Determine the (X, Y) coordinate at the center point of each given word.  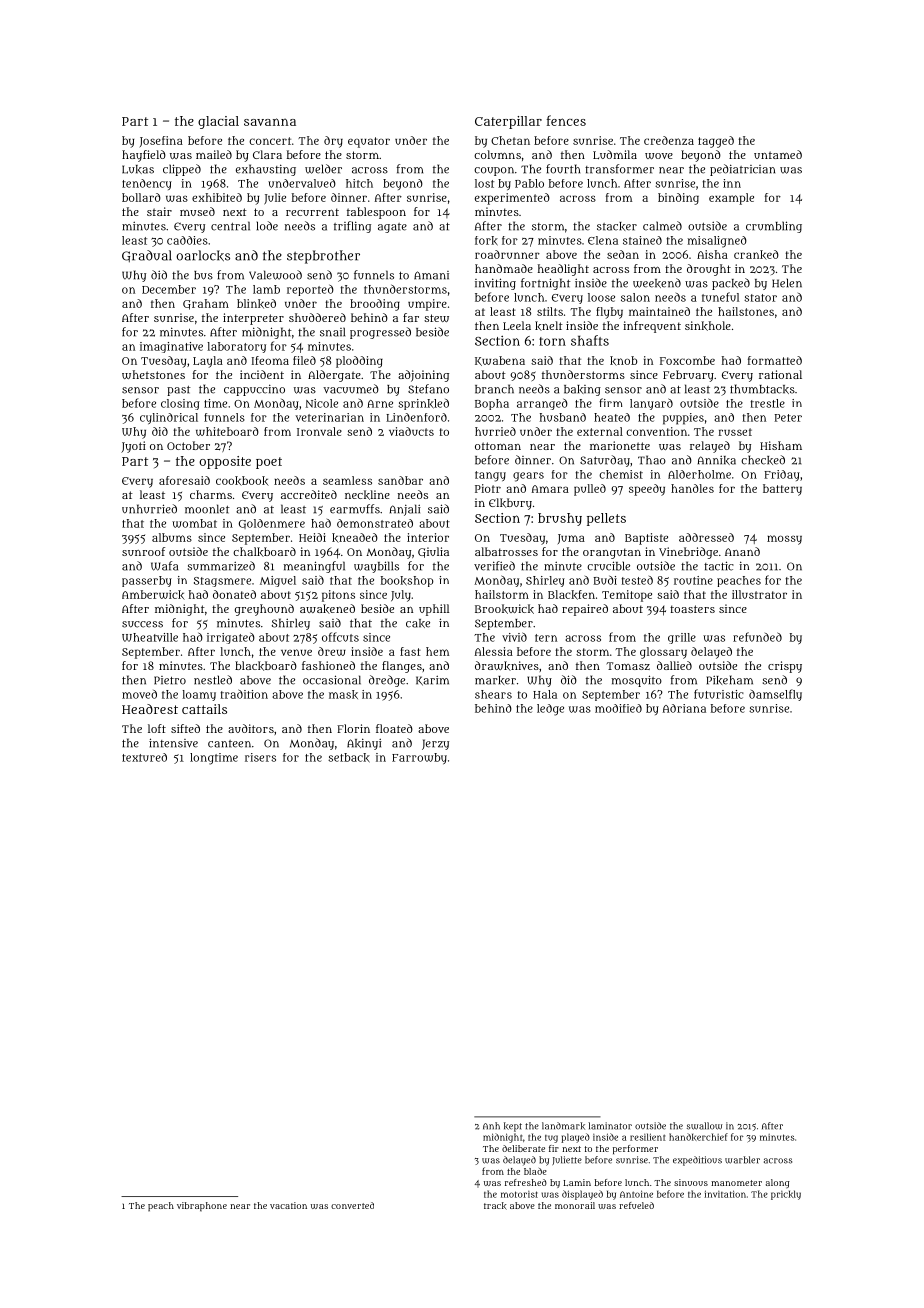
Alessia (494, 651)
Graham (206, 304)
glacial (218, 122)
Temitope (627, 596)
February (688, 376)
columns (497, 154)
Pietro (170, 680)
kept (513, 1127)
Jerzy (435, 744)
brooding (375, 305)
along (778, 1183)
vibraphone (202, 1206)
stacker (617, 226)
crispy (785, 667)
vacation (288, 1205)
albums (172, 537)
